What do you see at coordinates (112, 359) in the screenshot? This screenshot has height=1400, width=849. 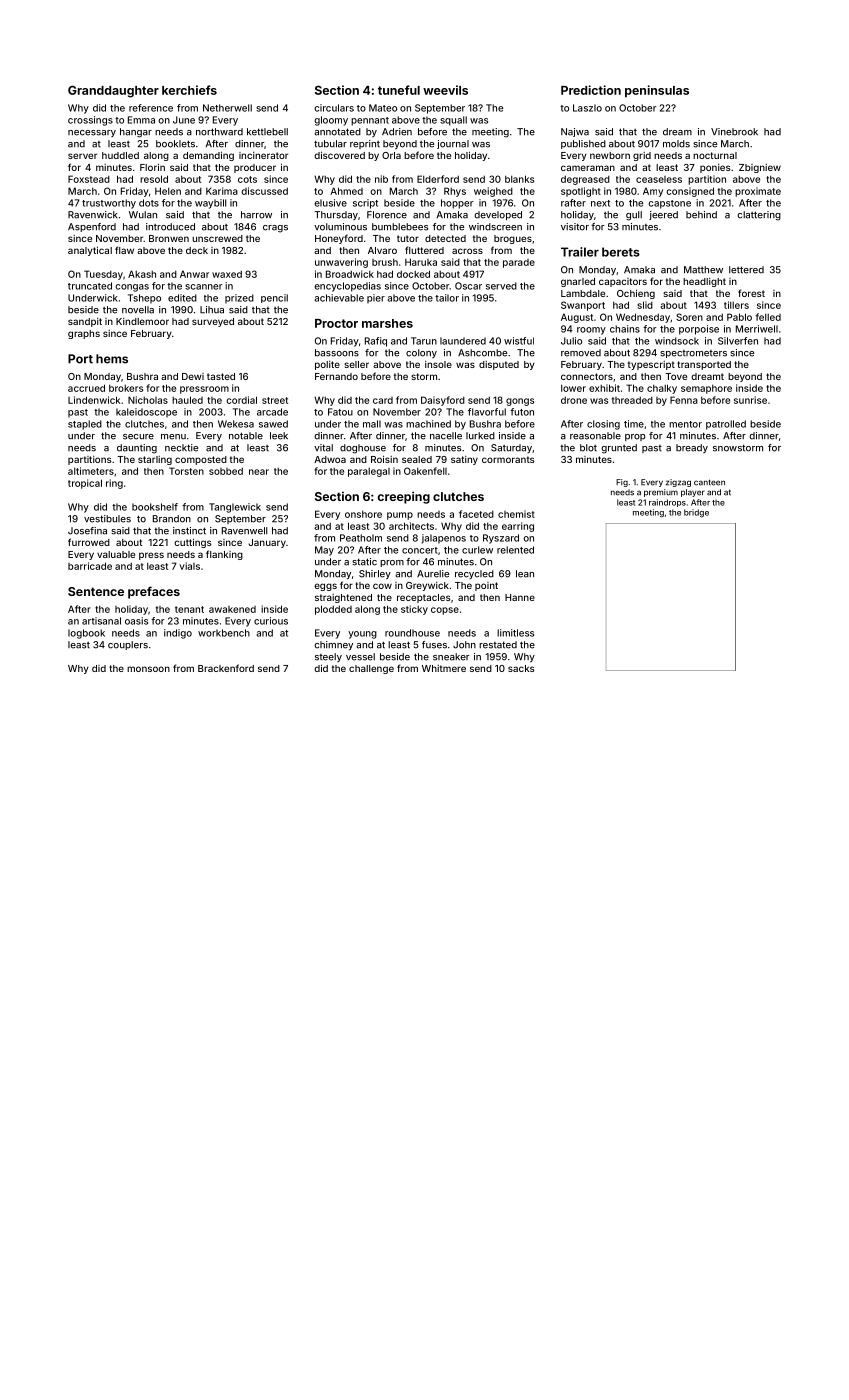 I see `hems` at bounding box center [112, 359].
